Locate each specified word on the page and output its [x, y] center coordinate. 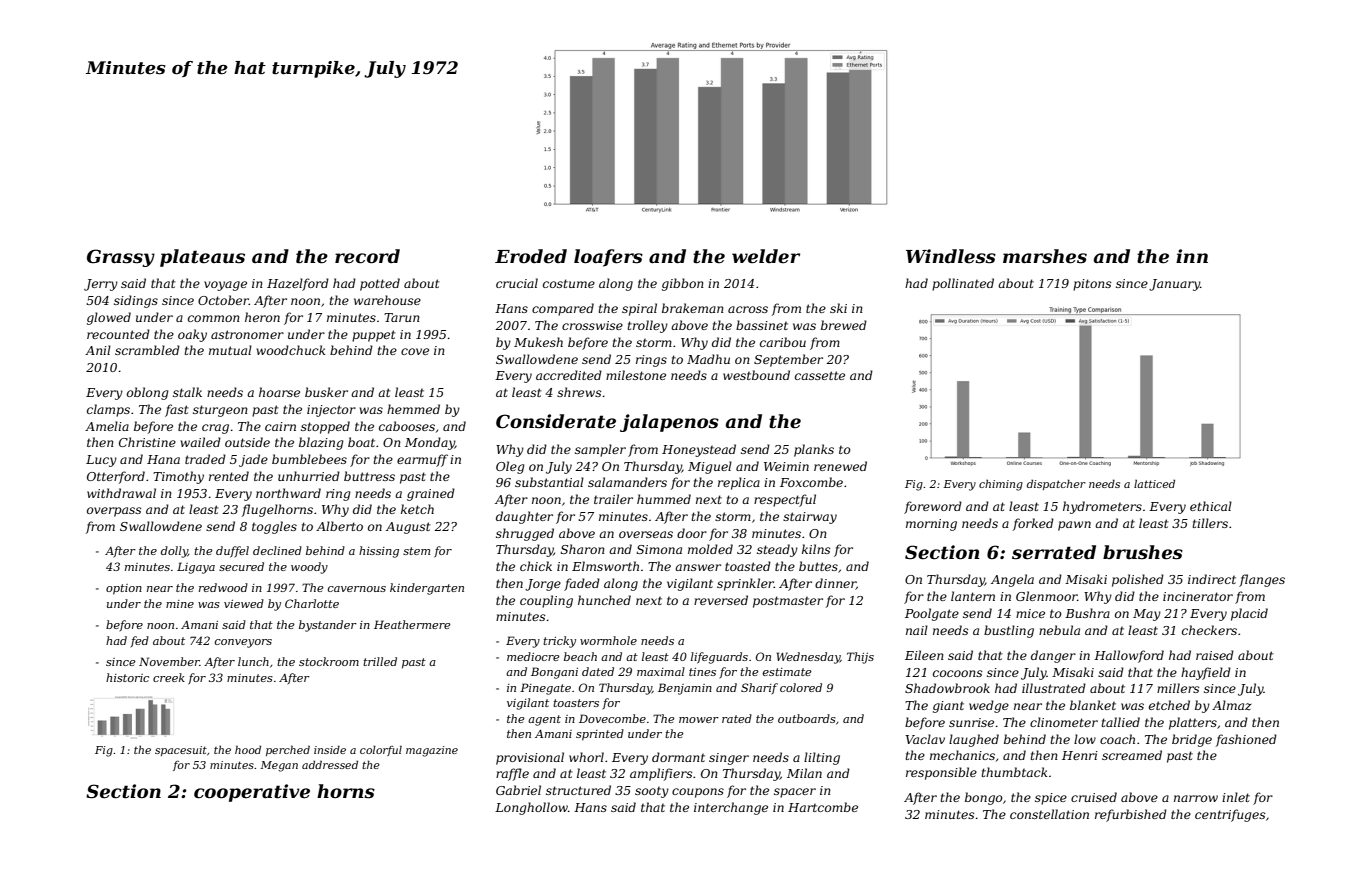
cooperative [252, 793]
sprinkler [745, 584]
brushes [1143, 552]
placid [1249, 614]
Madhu [708, 359]
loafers [608, 258]
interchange [731, 808]
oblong [148, 393]
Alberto [339, 526]
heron [262, 317]
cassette [820, 375]
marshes [1045, 256]
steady [777, 550]
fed [140, 641]
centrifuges [1230, 815]
